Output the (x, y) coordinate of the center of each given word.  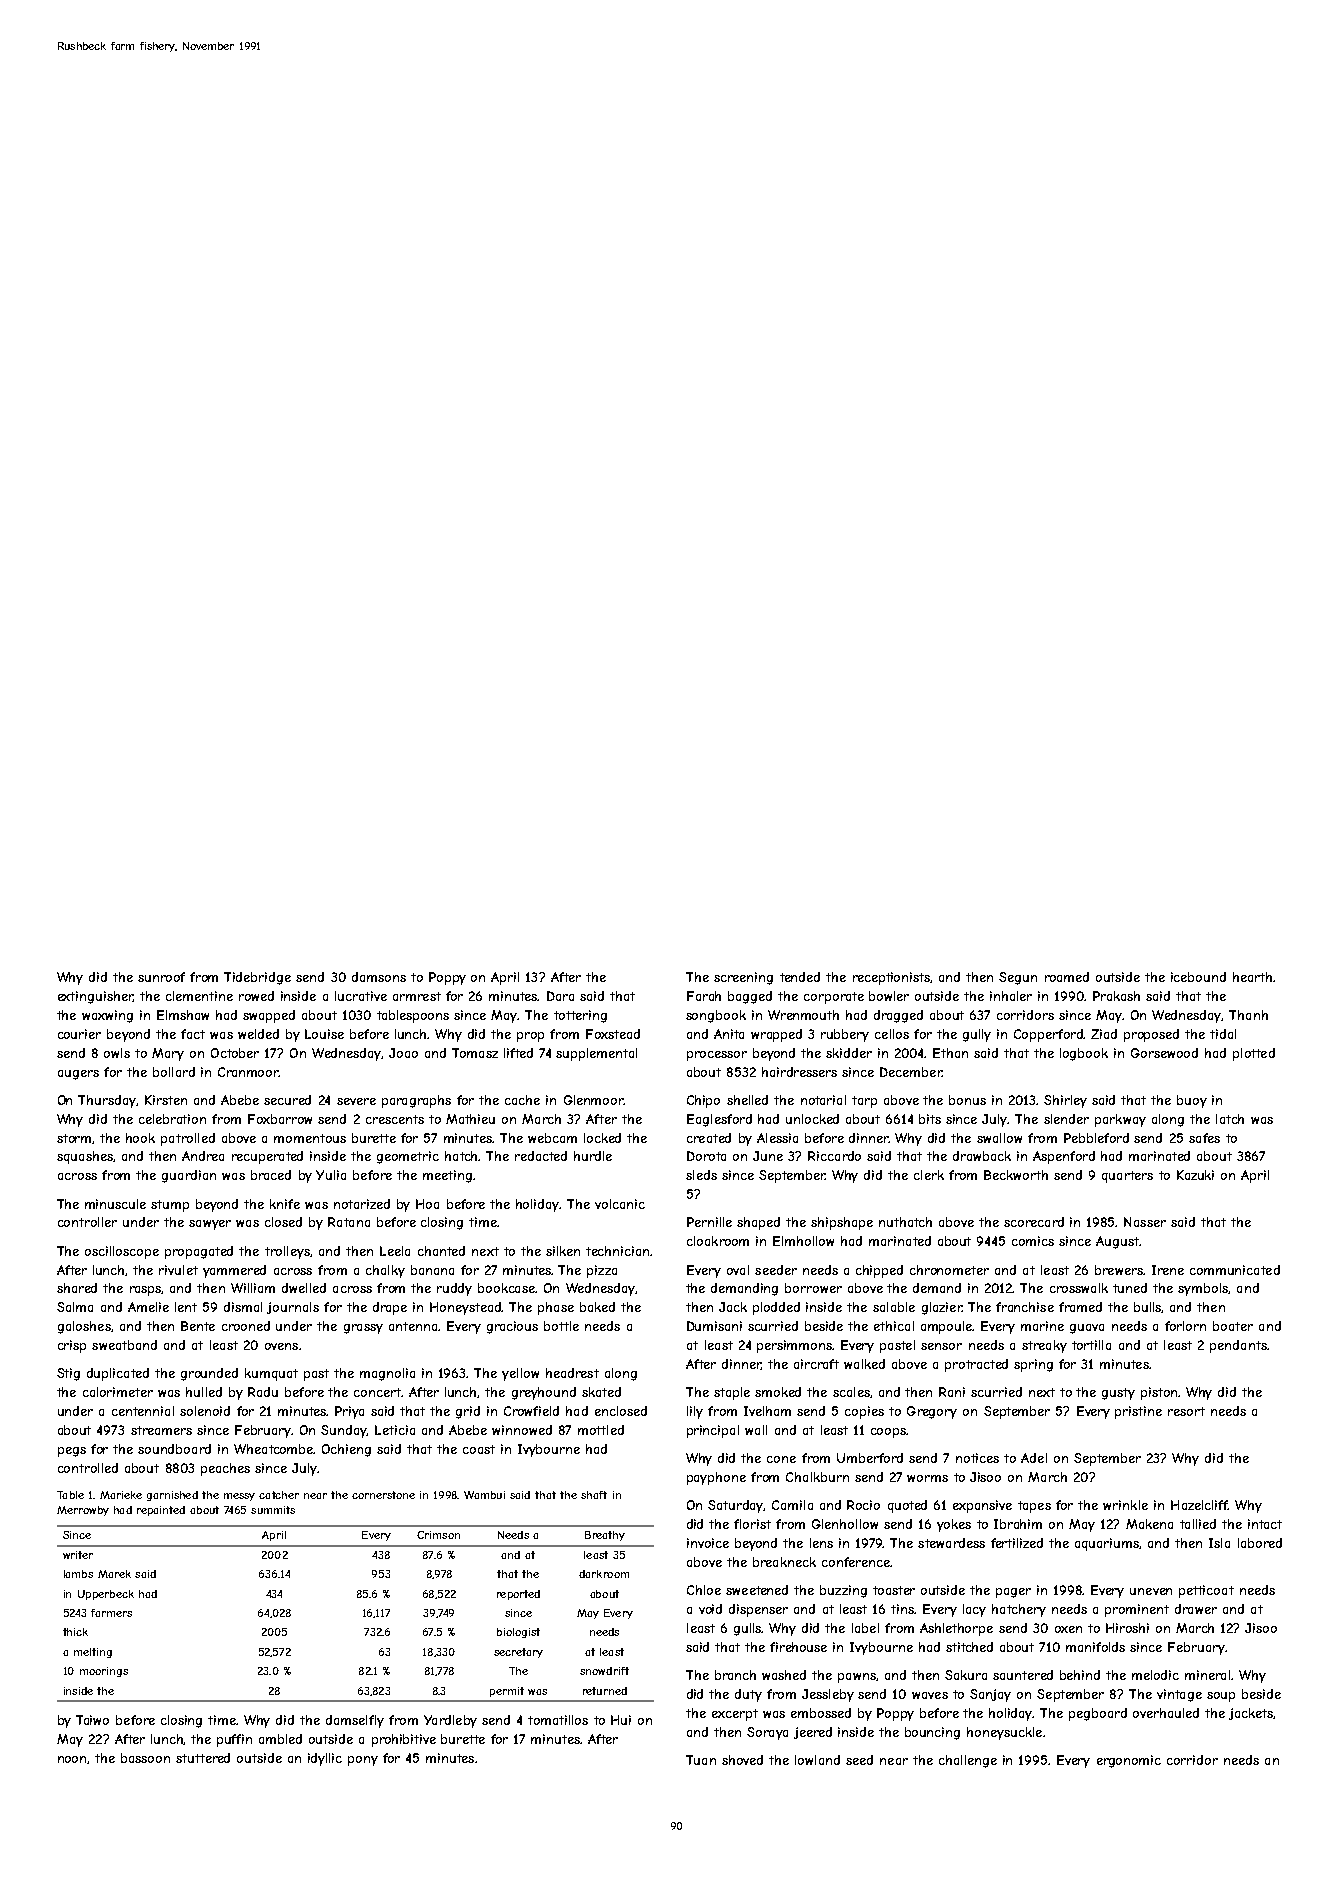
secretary (518, 1653)
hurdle (593, 1156)
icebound (1198, 977)
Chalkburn (817, 1477)
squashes (85, 1157)
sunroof (161, 977)
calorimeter (118, 1392)
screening (743, 978)
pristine (1138, 1412)
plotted (1254, 1054)
